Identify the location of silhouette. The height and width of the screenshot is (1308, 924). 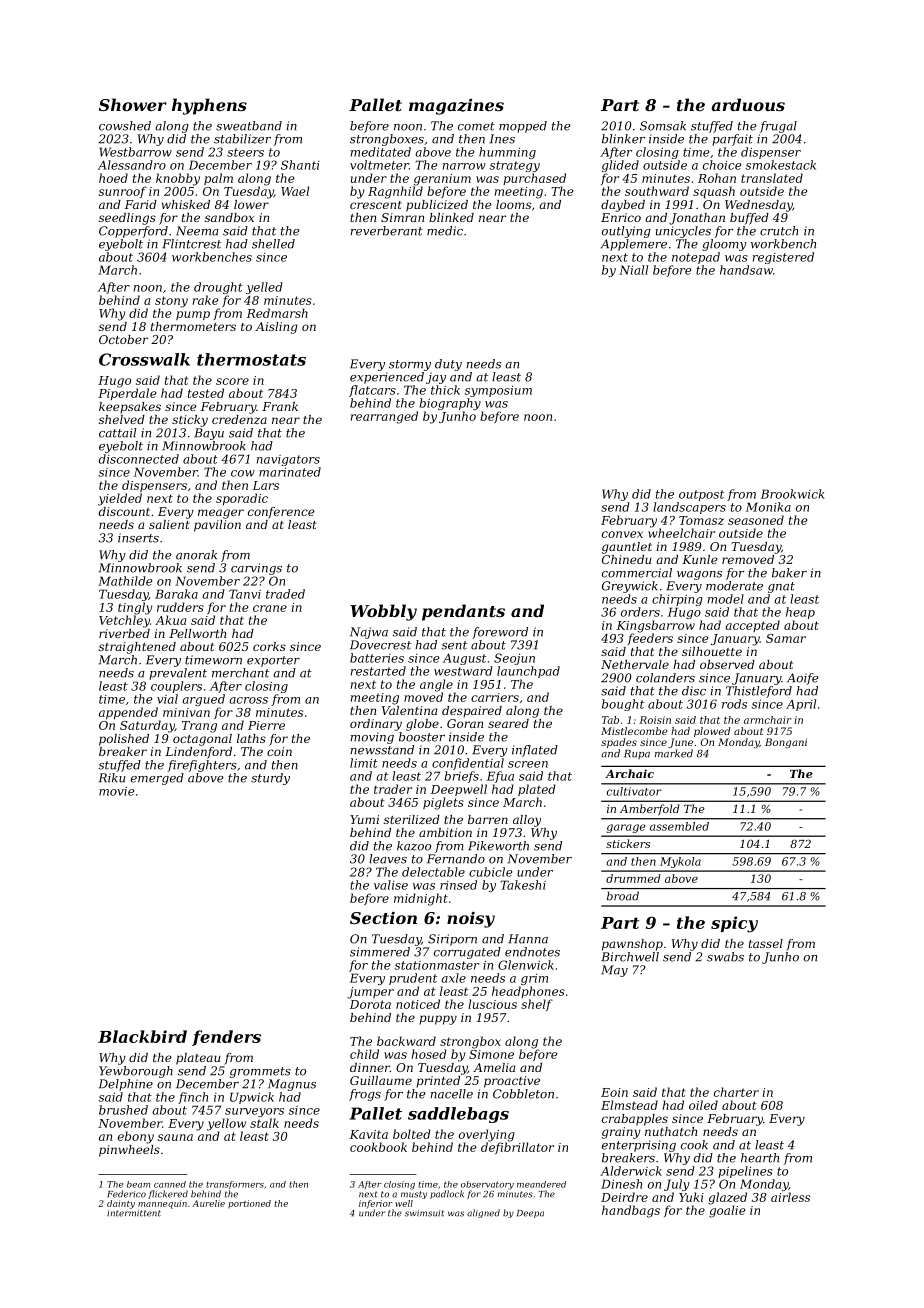
(712, 651).
